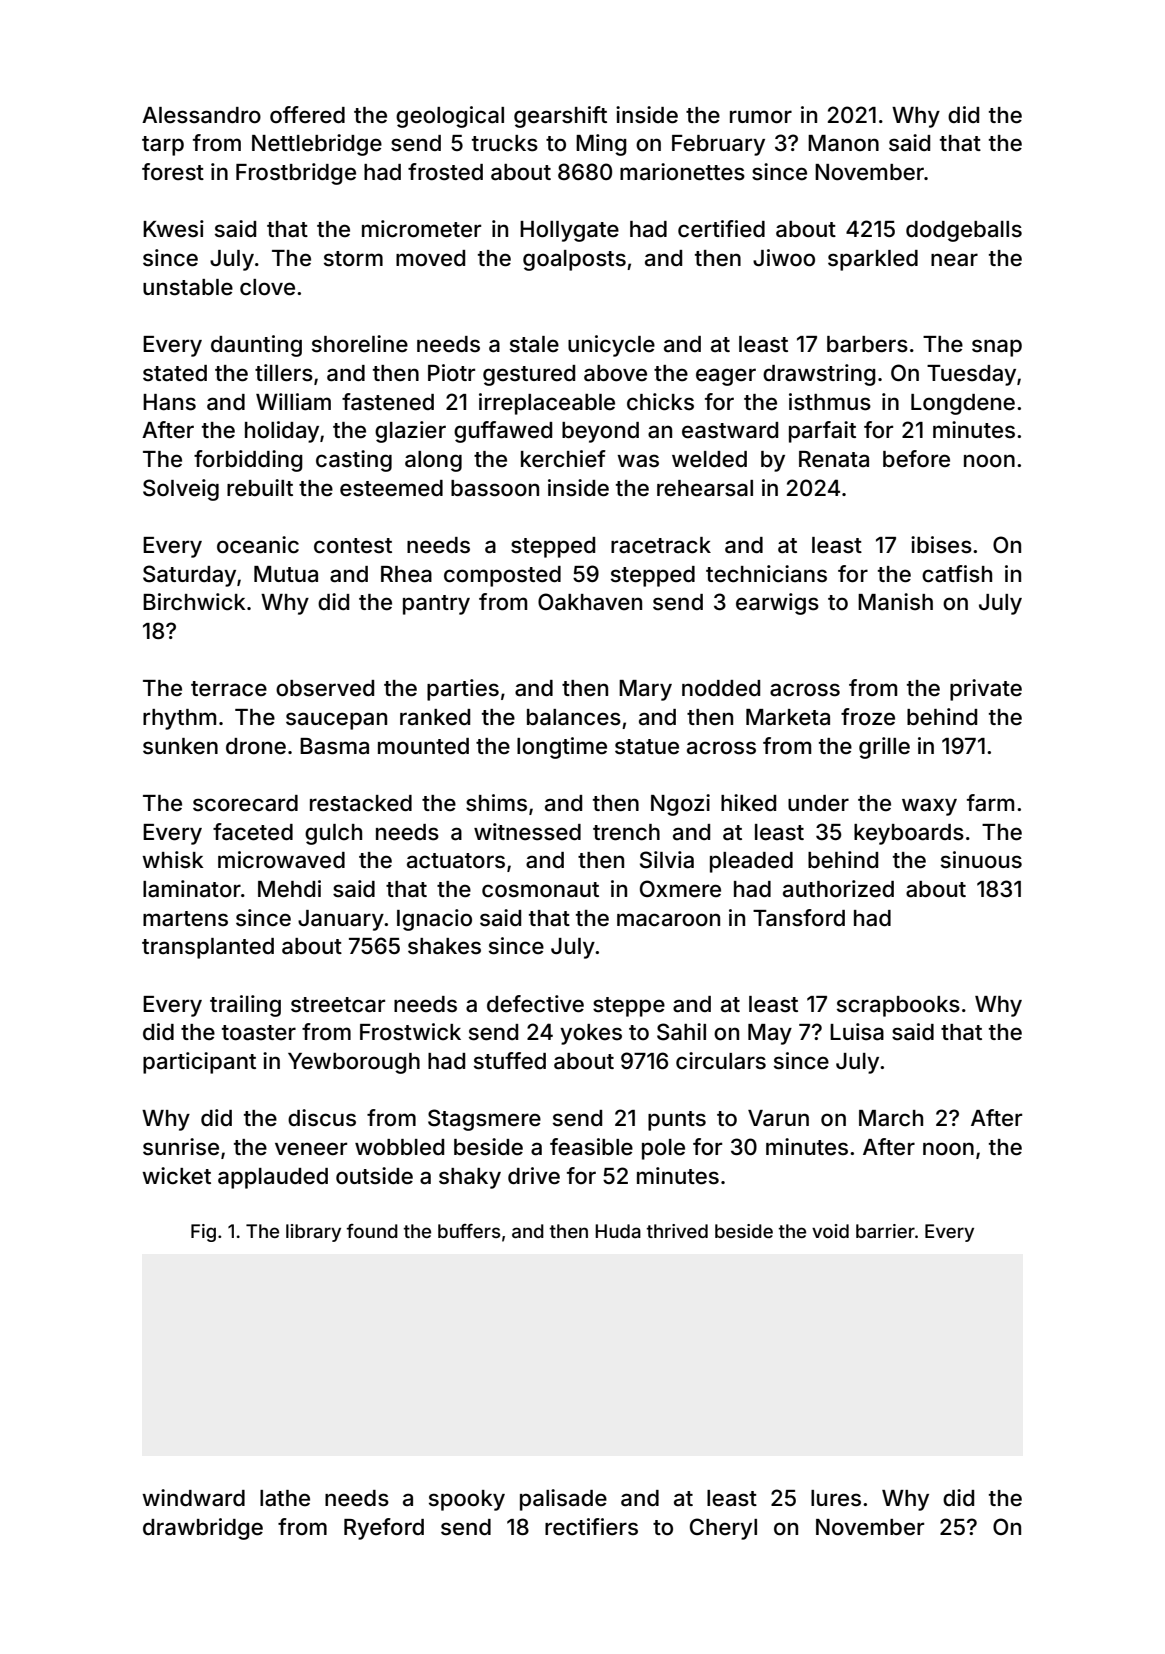  What do you see at coordinates (836, 1498) in the image?
I see `lures` at bounding box center [836, 1498].
